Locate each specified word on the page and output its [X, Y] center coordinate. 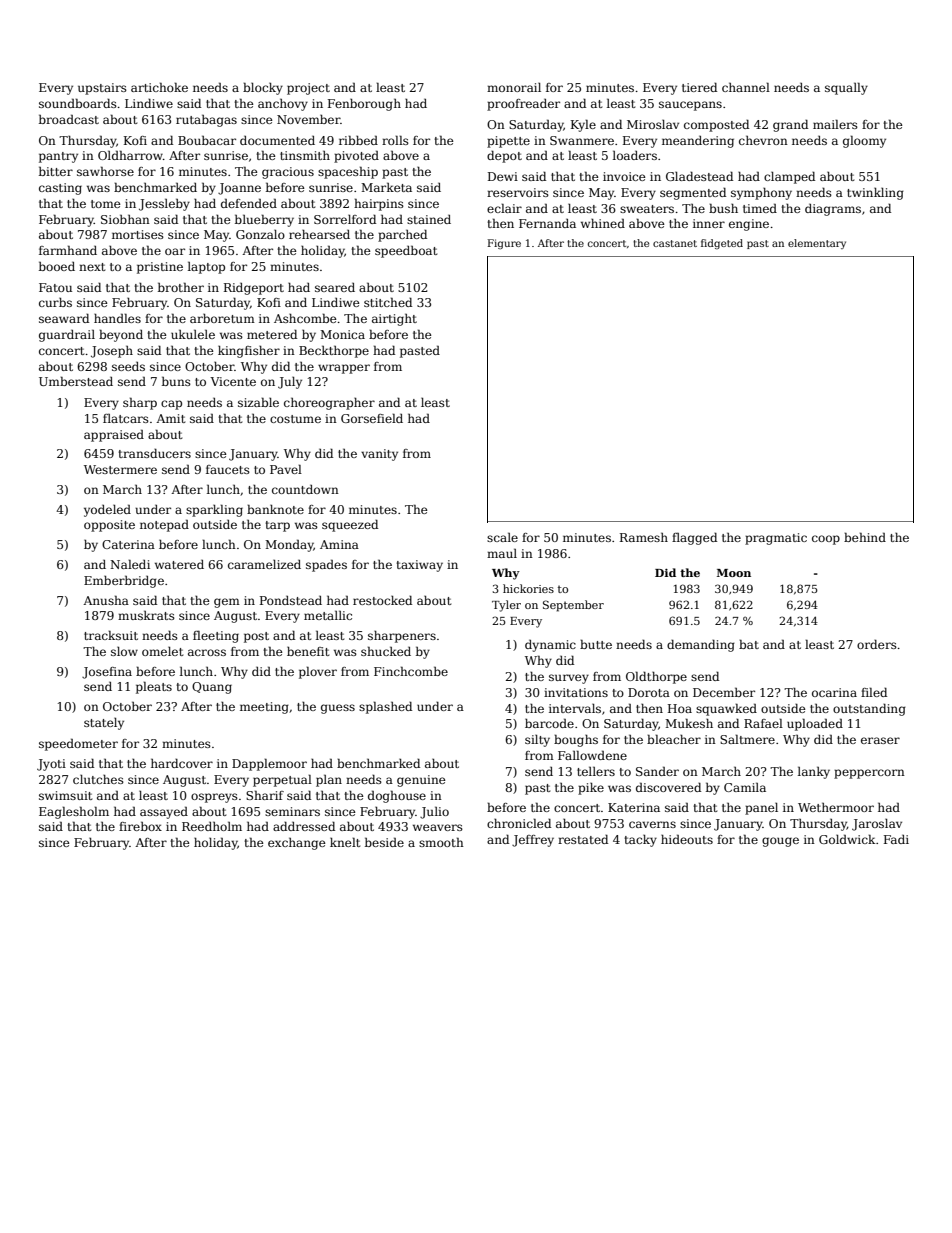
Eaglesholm [74, 812]
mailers [835, 124]
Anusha [106, 600]
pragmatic [776, 539]
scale [502, 537]
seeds [128, 366]
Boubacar [207, 140]
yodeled [107, 510]
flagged [694, 538]
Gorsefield [372, 418]
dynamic [550, 646]
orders [877, 644]
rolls [395, 140]
